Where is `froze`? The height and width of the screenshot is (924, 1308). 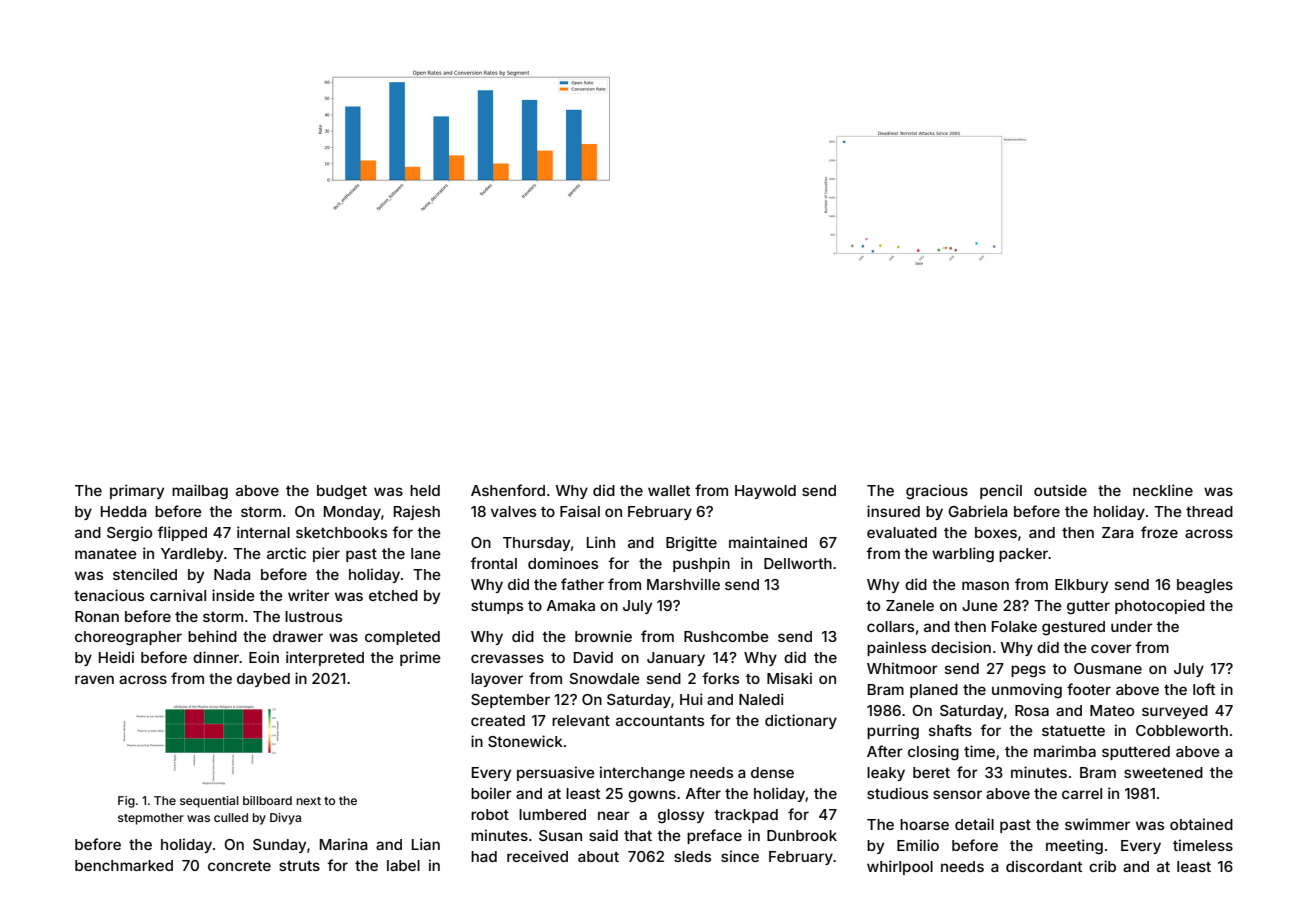
froze is located at coordinates (1159, 532).
